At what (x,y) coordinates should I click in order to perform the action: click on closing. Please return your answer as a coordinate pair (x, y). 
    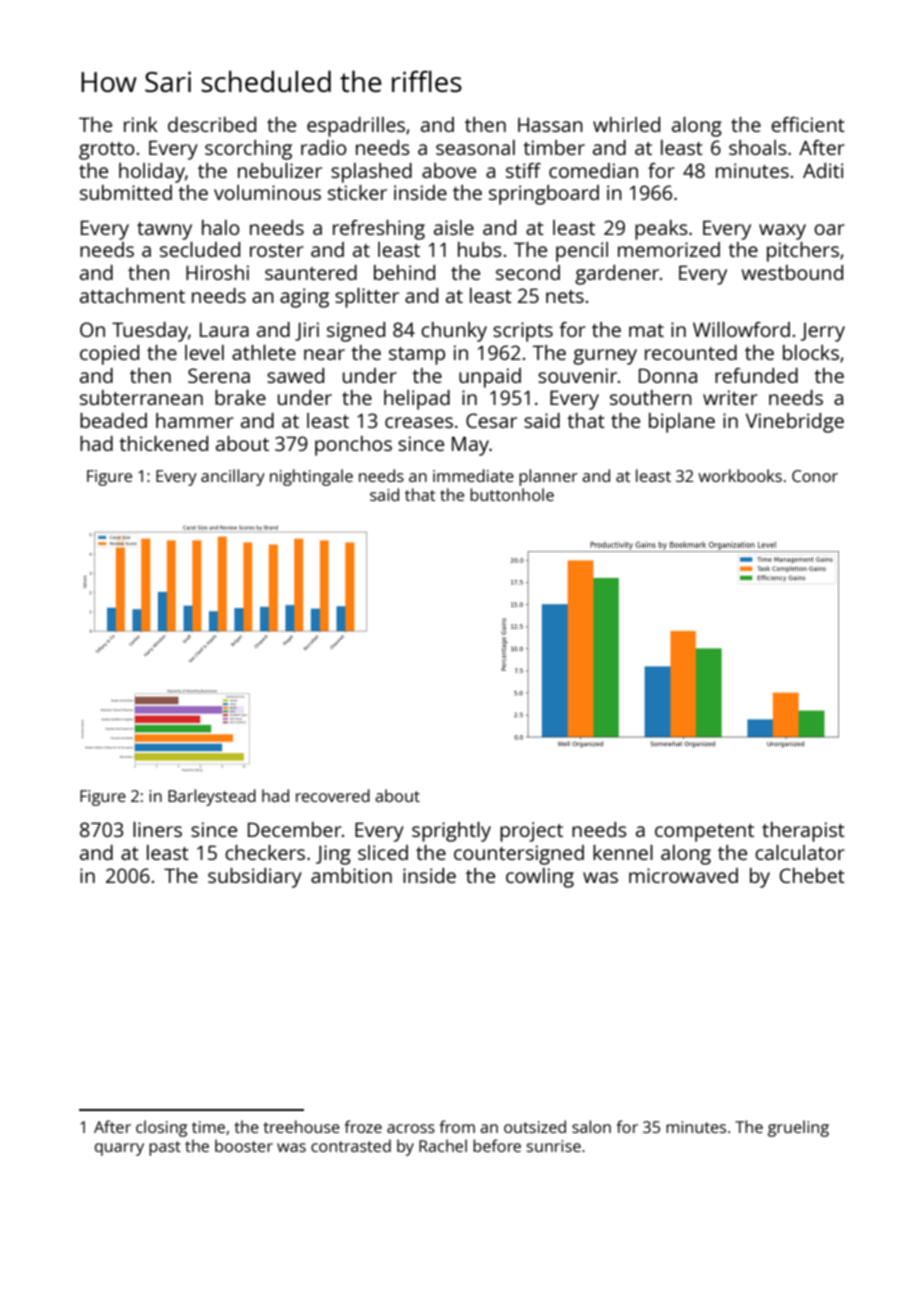
    Looking at the image, I should click on (161, 1128).
